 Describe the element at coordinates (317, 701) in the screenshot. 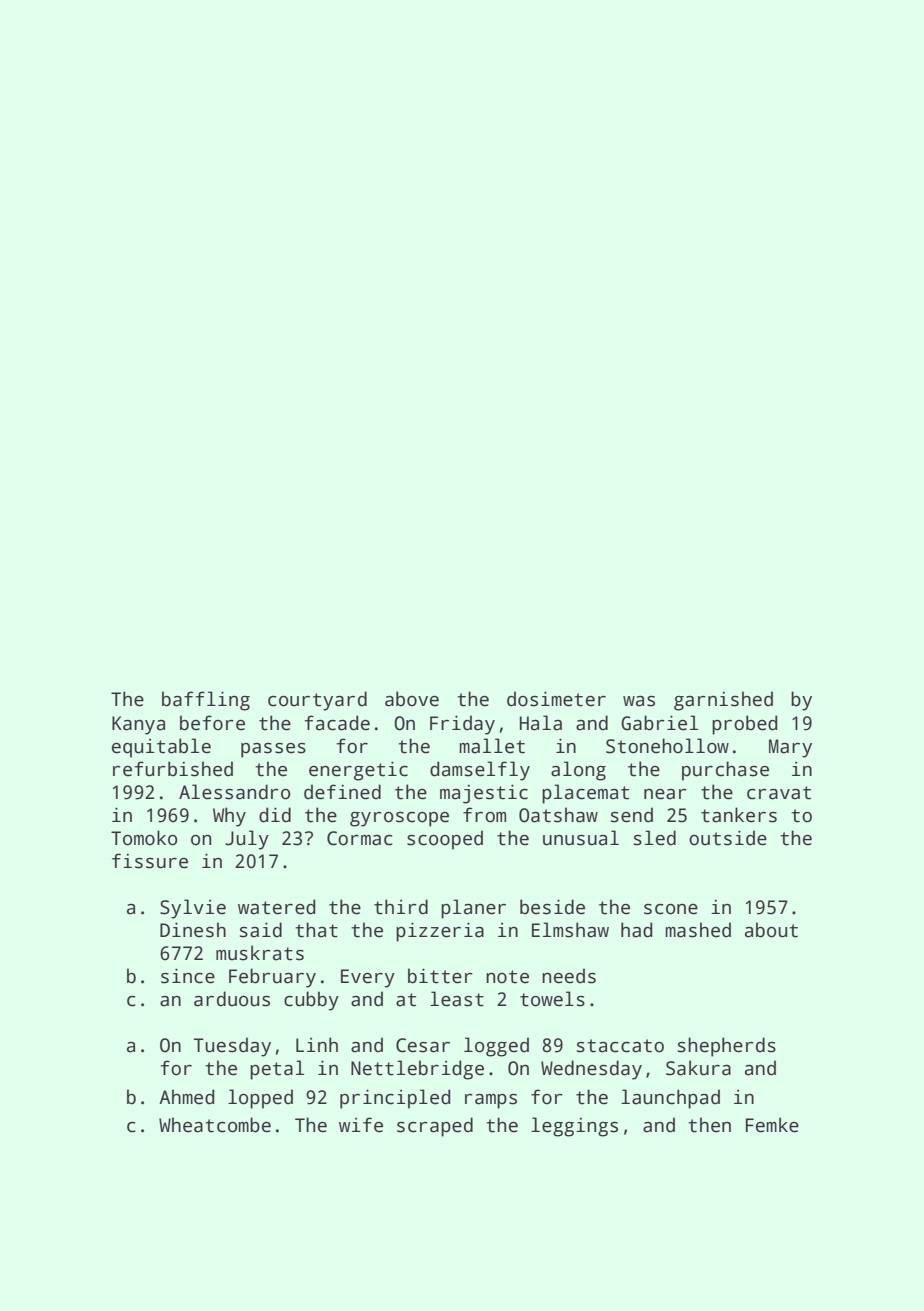

I see `courtyard` at that location.
